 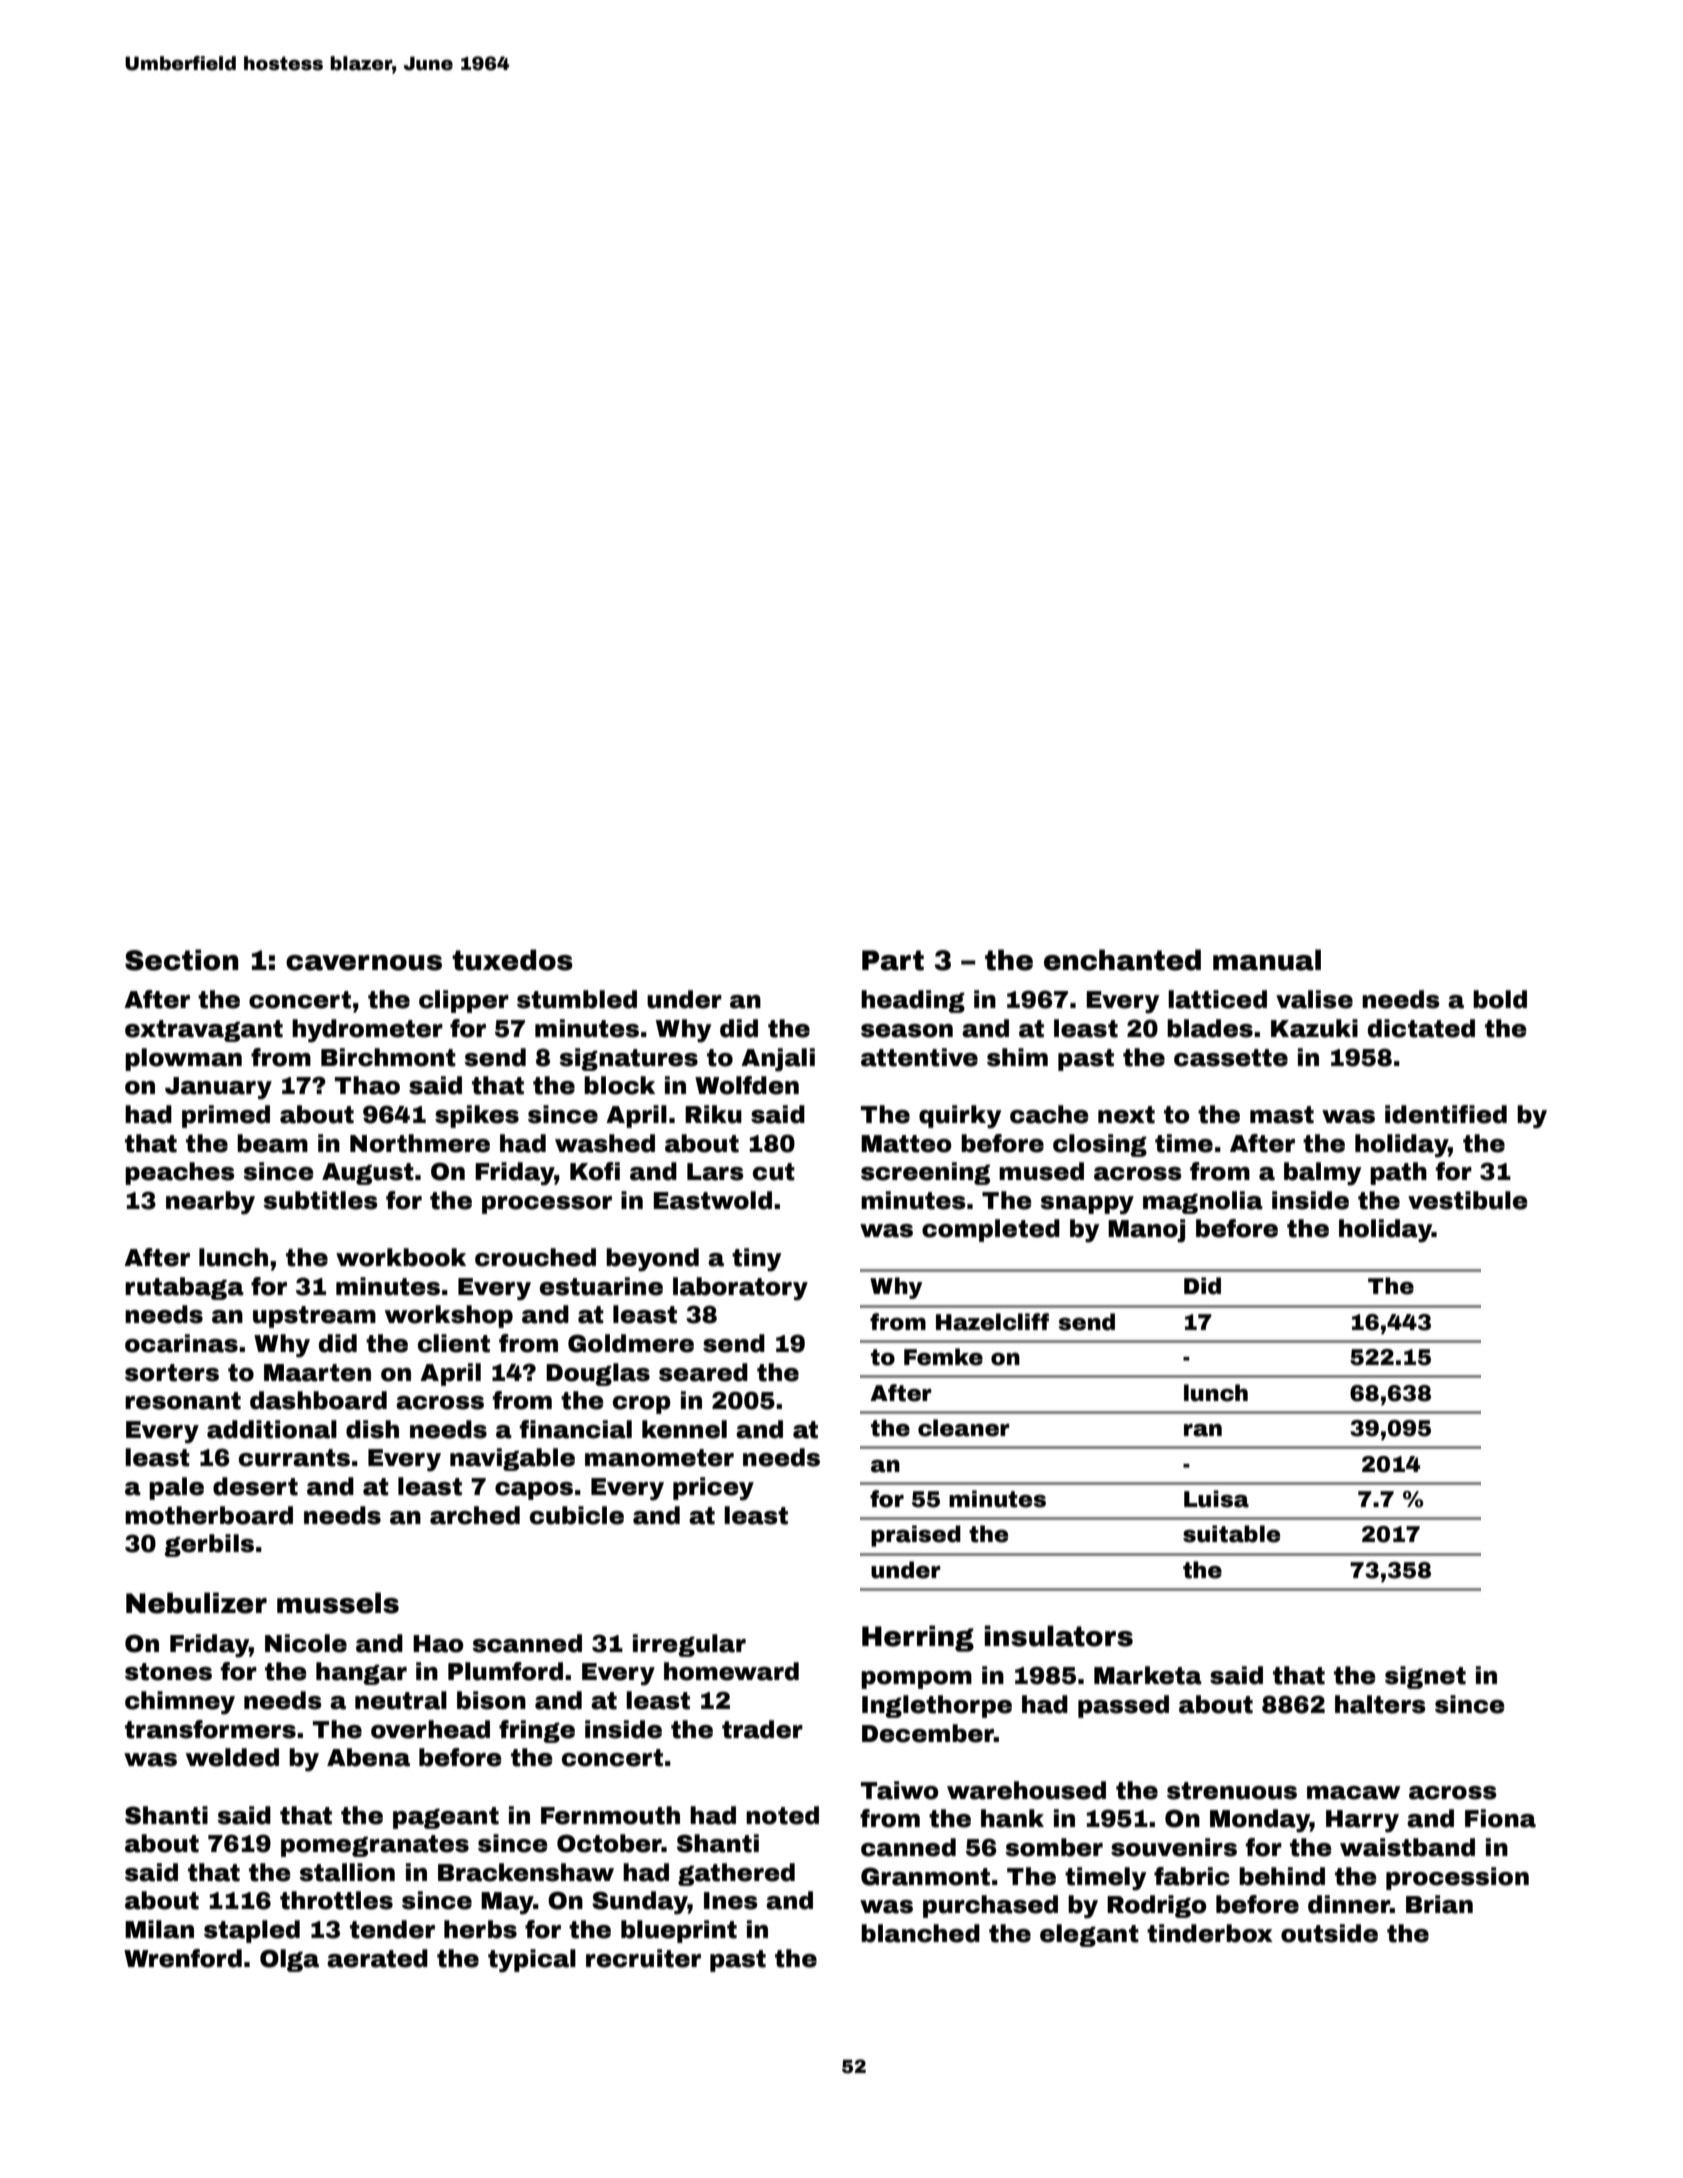 What do you see at coordinates (642, 1405) in the screenshot?
I see `crop` at bounding box center [642, 1405].
